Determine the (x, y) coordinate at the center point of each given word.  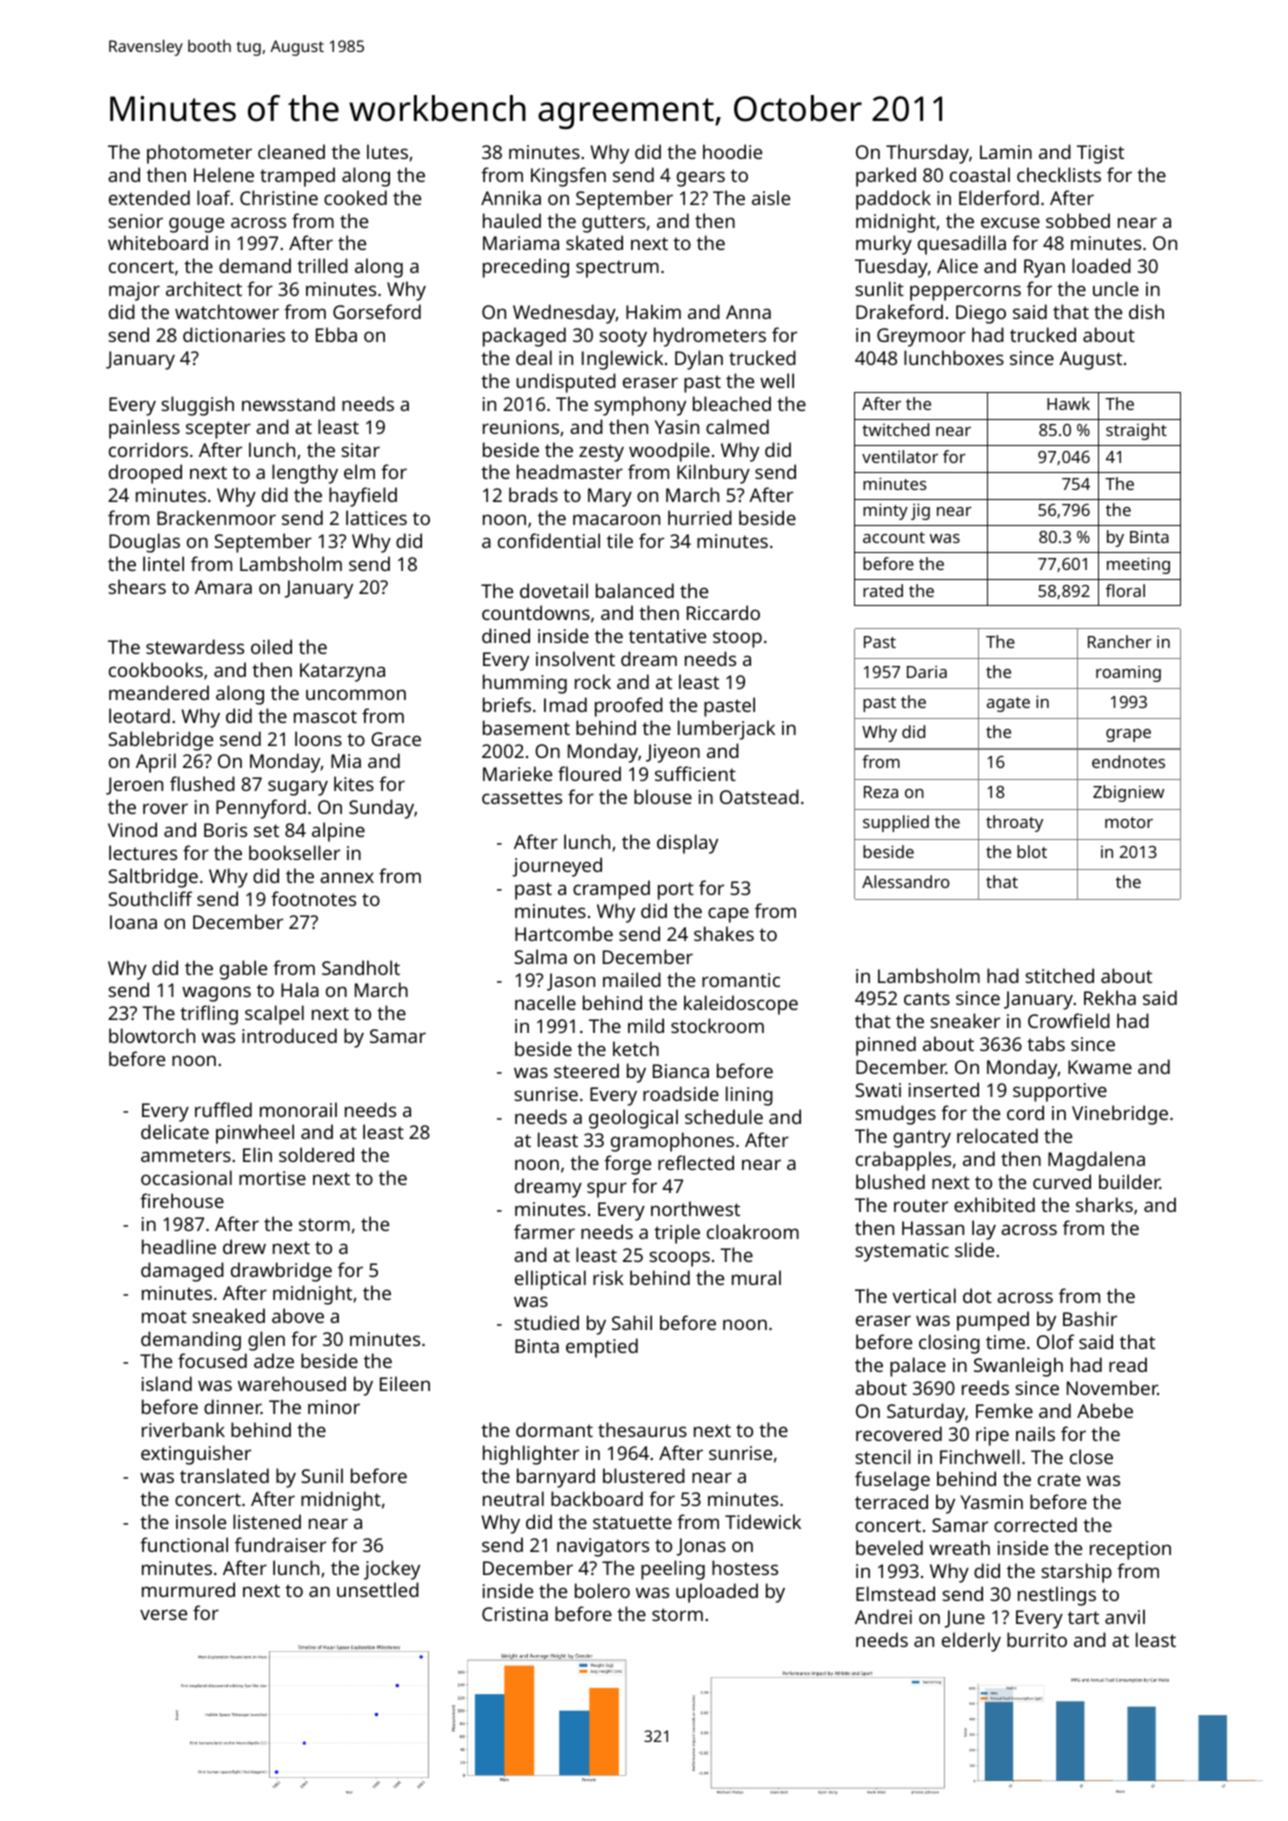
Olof (1055, 1341)
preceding (526, 268)
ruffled (223, 1109)
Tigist (1100, 154)
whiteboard (158, 242)
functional (184, 1544)
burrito (1037, 1639)
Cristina (515, 1614)
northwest (695, 1208)
